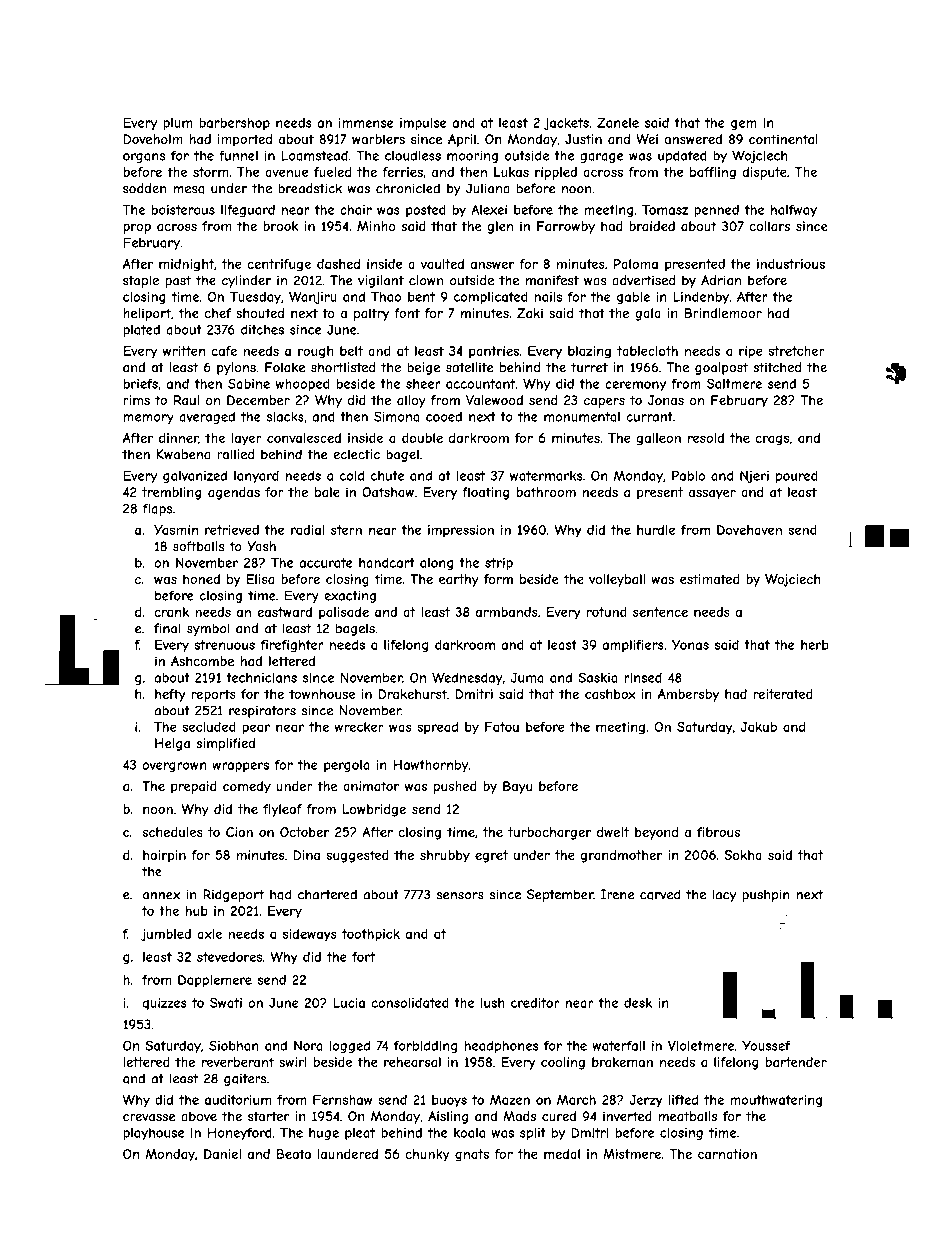 The image size is (952, 1233). What do you see at coordinates (566, 123) in the screenshot?
I see `jackets` at bounding box center [566, 123].
